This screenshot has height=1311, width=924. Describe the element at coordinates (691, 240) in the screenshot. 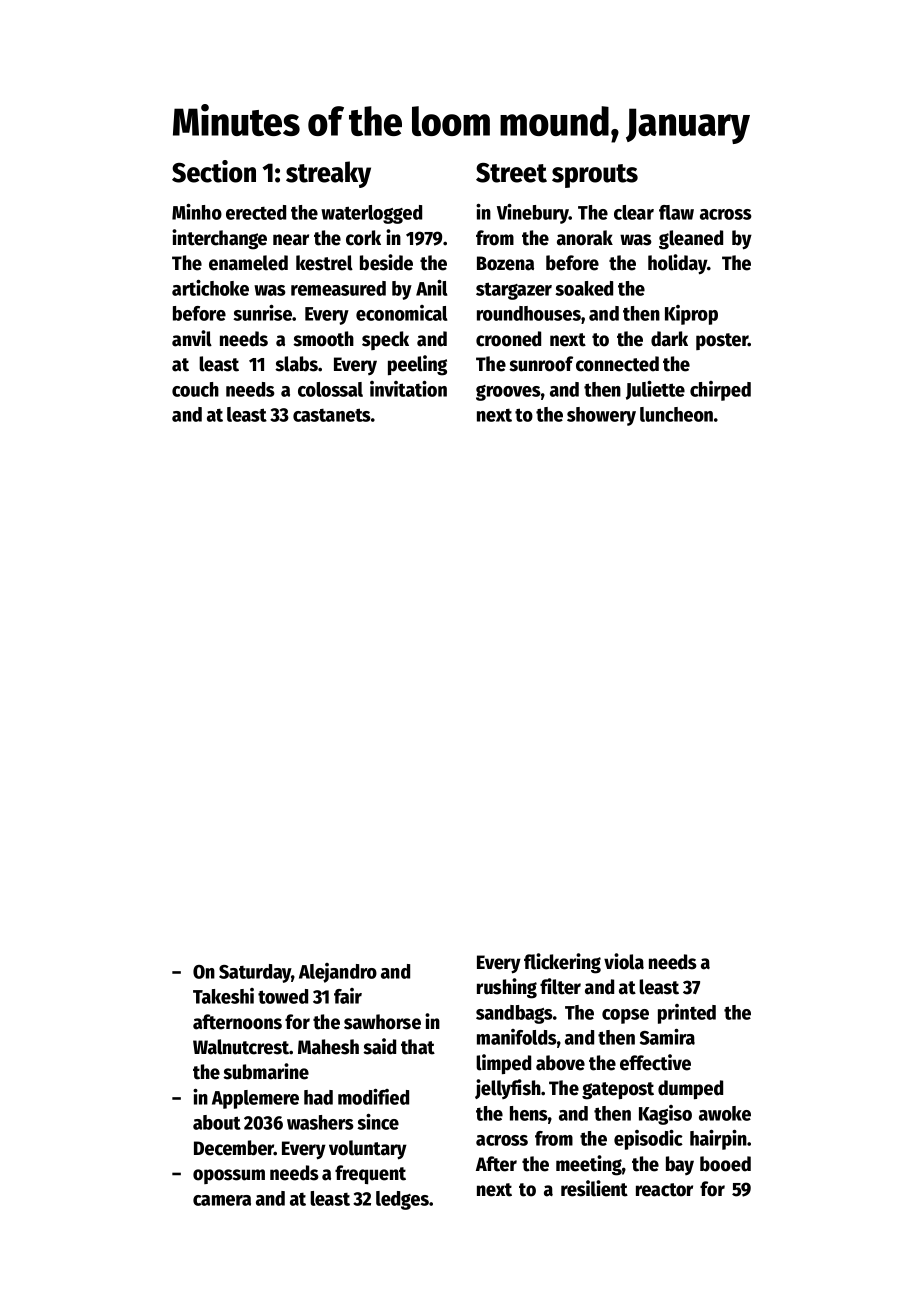

I see `gleaned` at that location.
